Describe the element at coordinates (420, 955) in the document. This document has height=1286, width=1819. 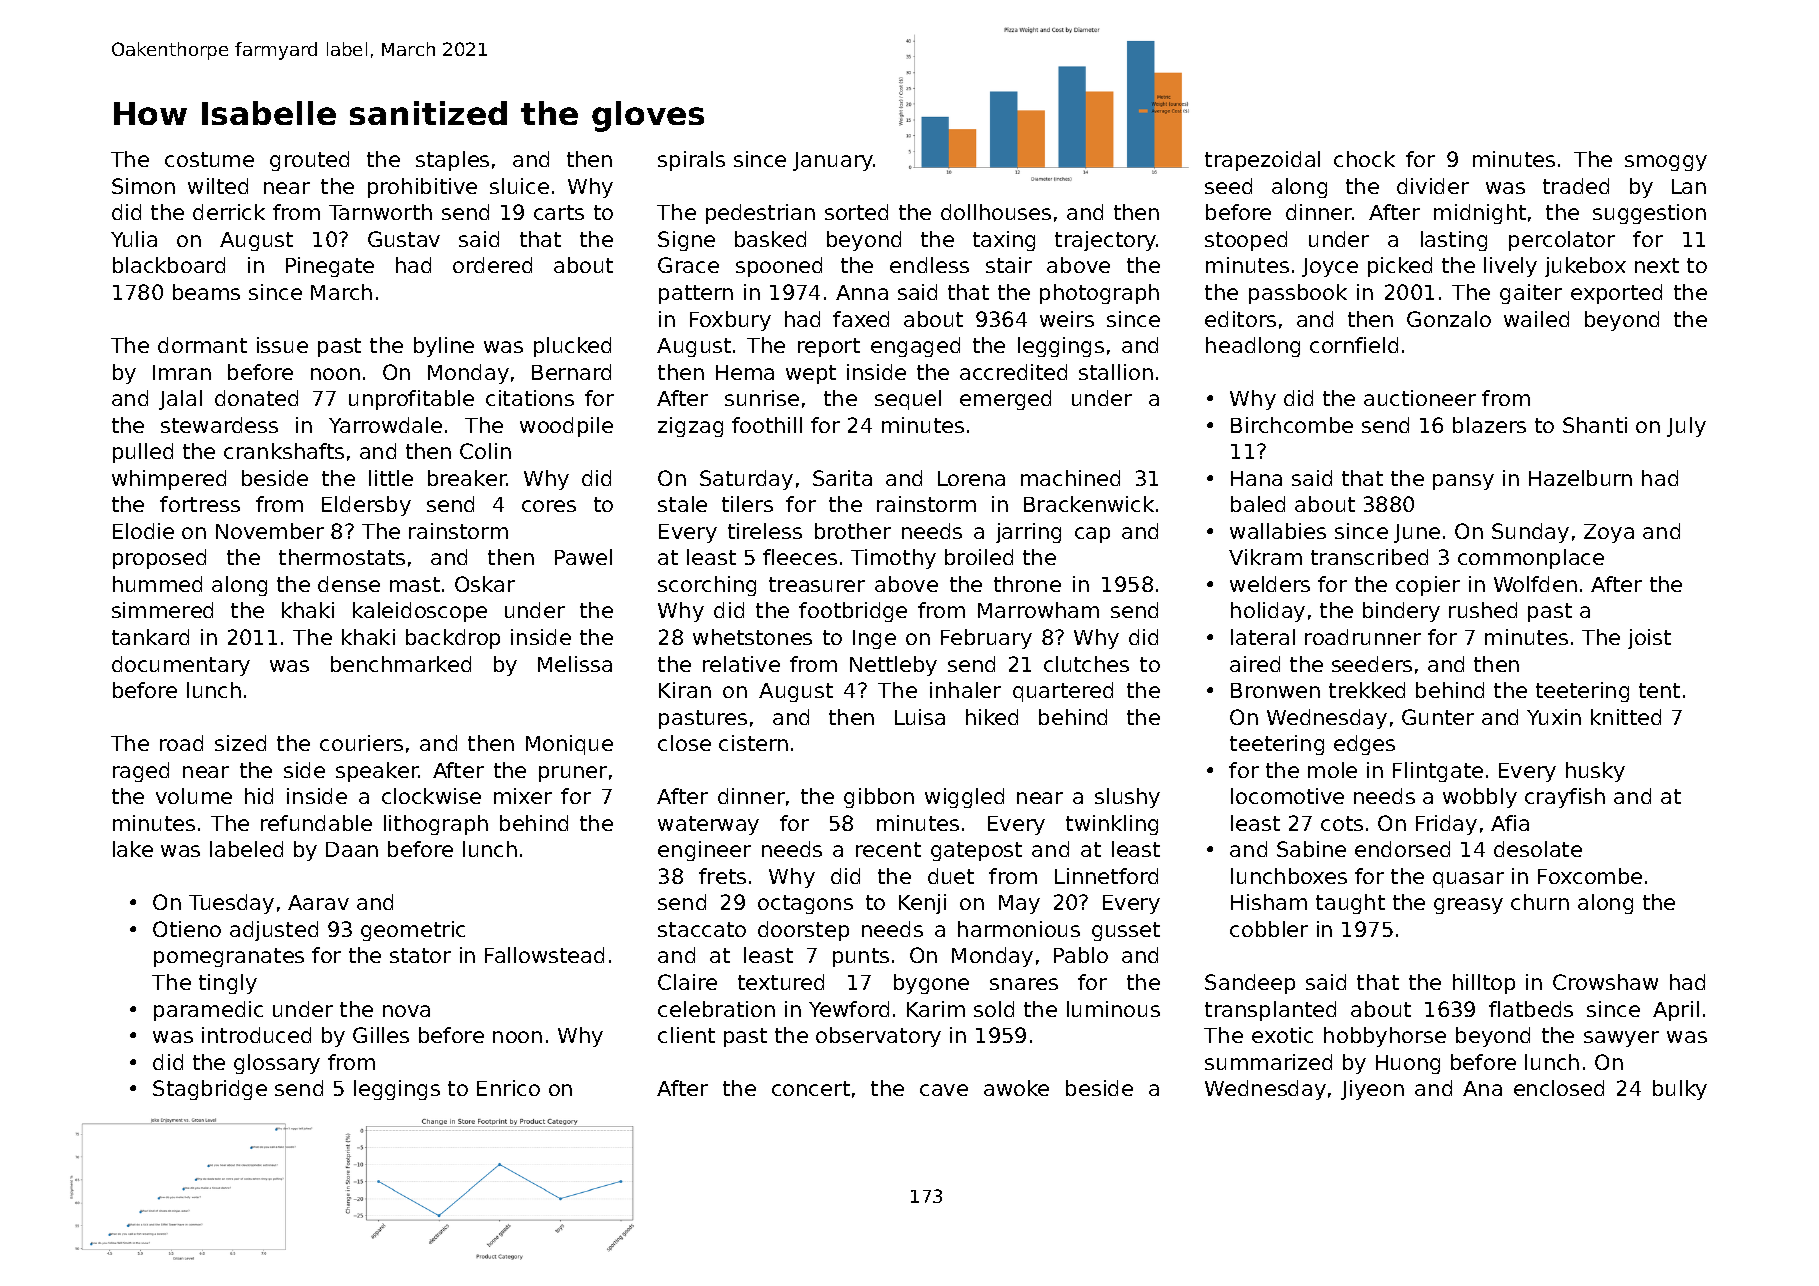
I see `stator` at that location.
